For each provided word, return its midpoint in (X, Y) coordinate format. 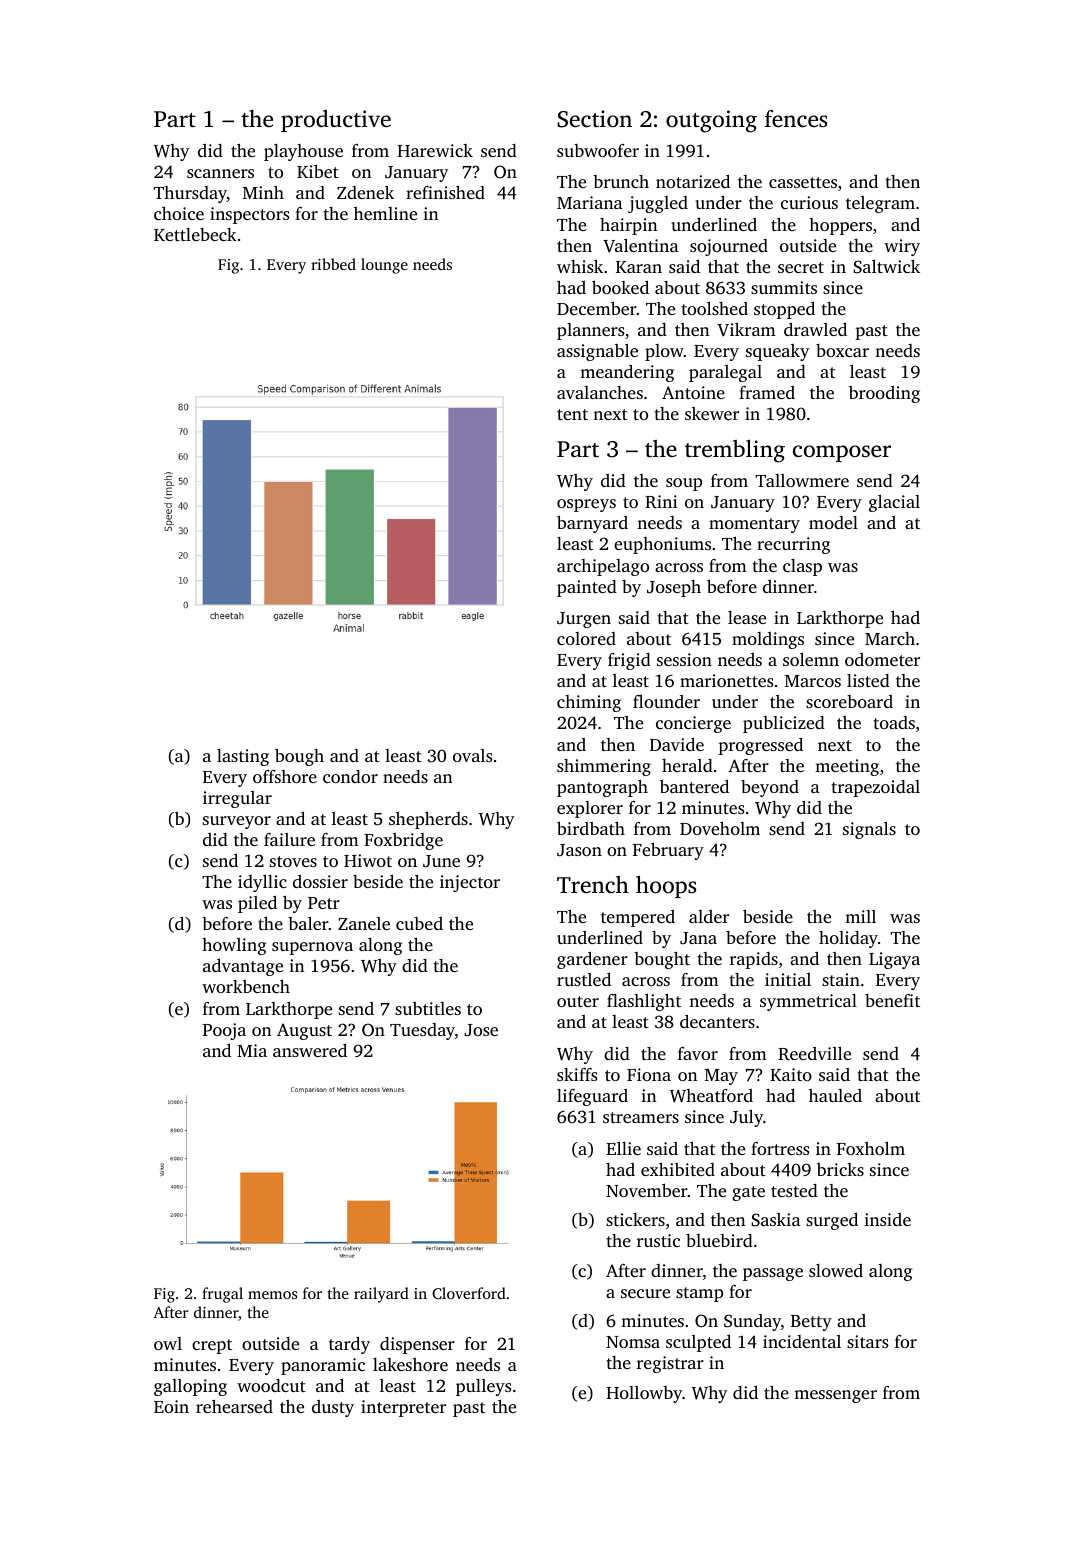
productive (336, 121)
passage (773, 1274)
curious (809, 202)
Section (594, 119)
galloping (190, 1387)
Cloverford (469, 1293)
